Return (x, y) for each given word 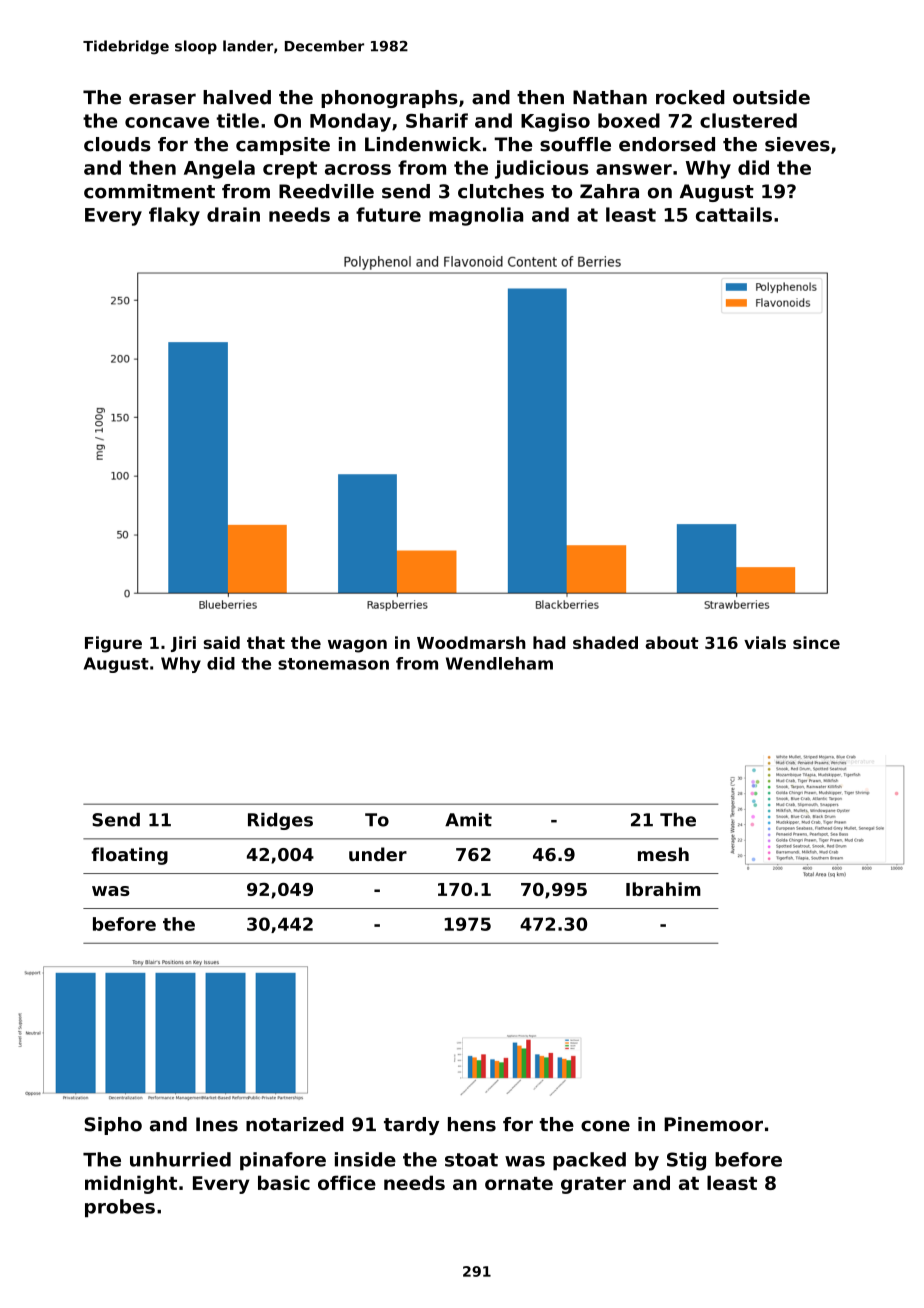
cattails (734, 214)
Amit (468, 820)
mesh (663, 854)
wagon (357, 646)
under (378, 854)
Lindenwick (423, 144)
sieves (797, 144)
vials (765, 642)
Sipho (113, 1126)
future (388, 214)
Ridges (280, 821)
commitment (149, 191)
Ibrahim (663, 889)
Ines (217, 1124)
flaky (174, 216)
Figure (113, 644)
